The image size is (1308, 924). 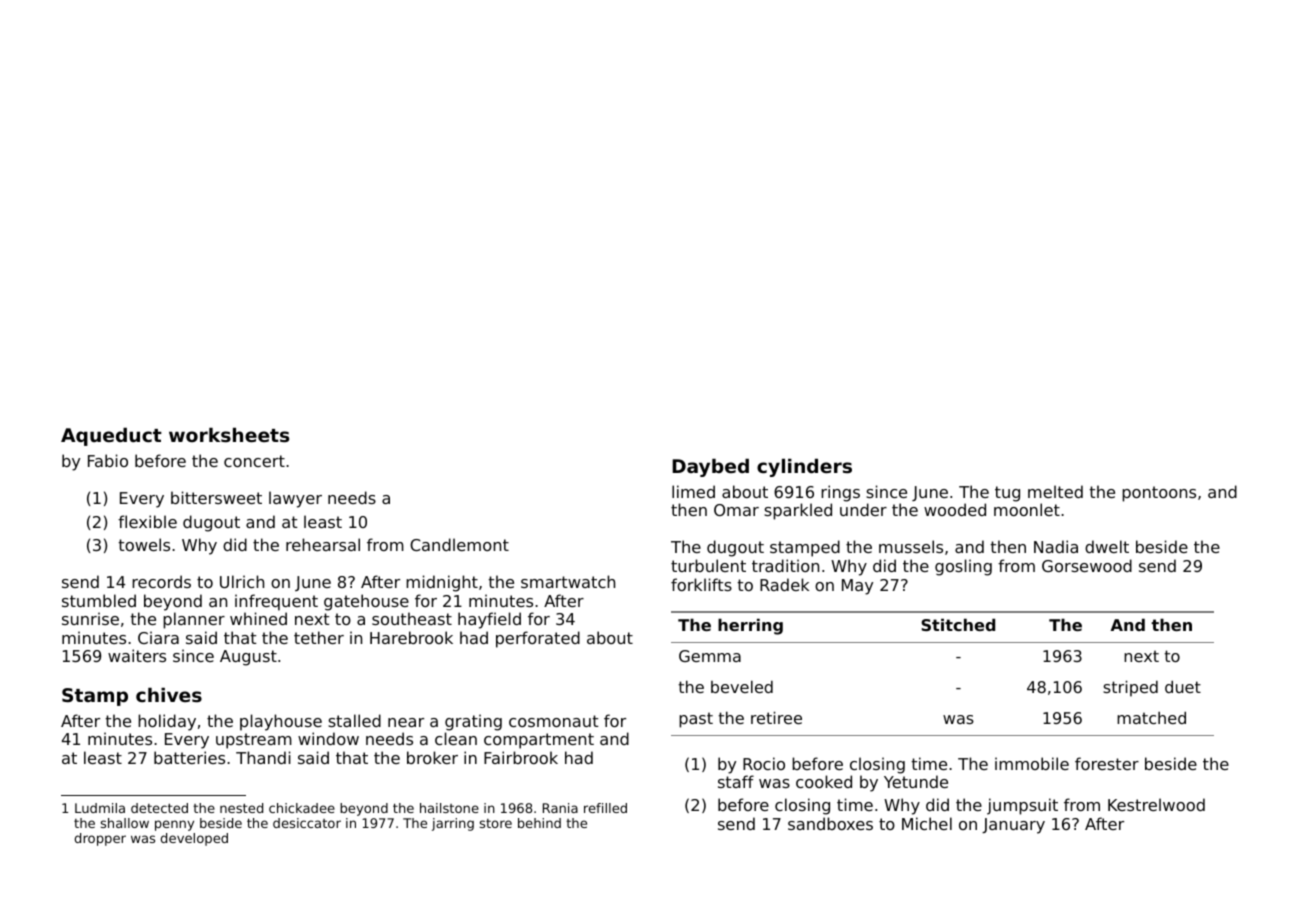 What do you see at coordinates (521, 757) in the screenshot?
I see `Fairbrook` at bounding box center [521, 757].
